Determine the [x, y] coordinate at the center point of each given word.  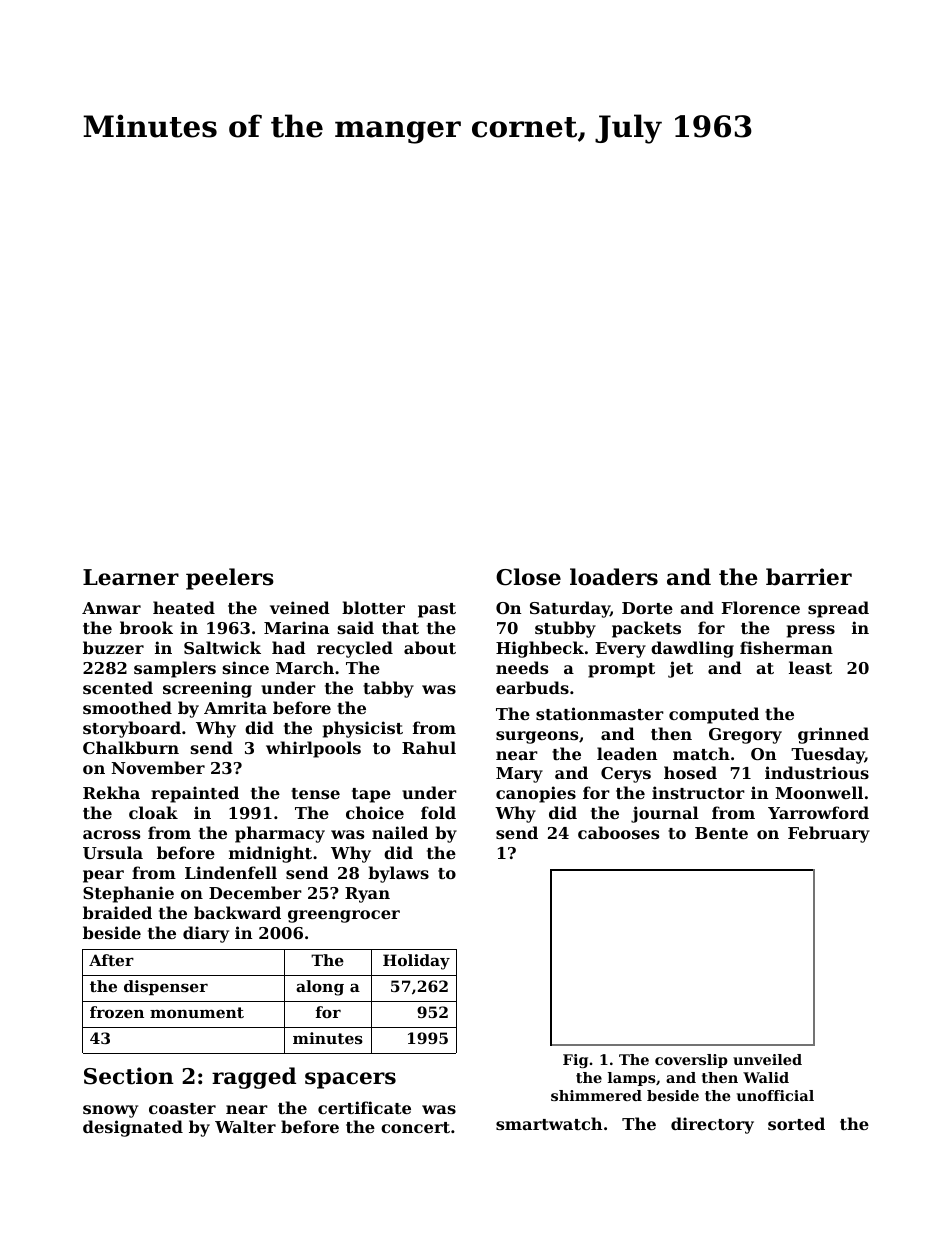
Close [528, 577]
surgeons [537, 737]
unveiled [767, 1059]
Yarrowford [818, 812]
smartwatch [549, 1123]
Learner [131, 577]
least [810, 667]
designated [133, 1128]
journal [665, 814]
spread [838, 609]
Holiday [416, 962]
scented [118, 687]
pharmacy [280, 834]
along [320, 988]
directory [712, 1125]
